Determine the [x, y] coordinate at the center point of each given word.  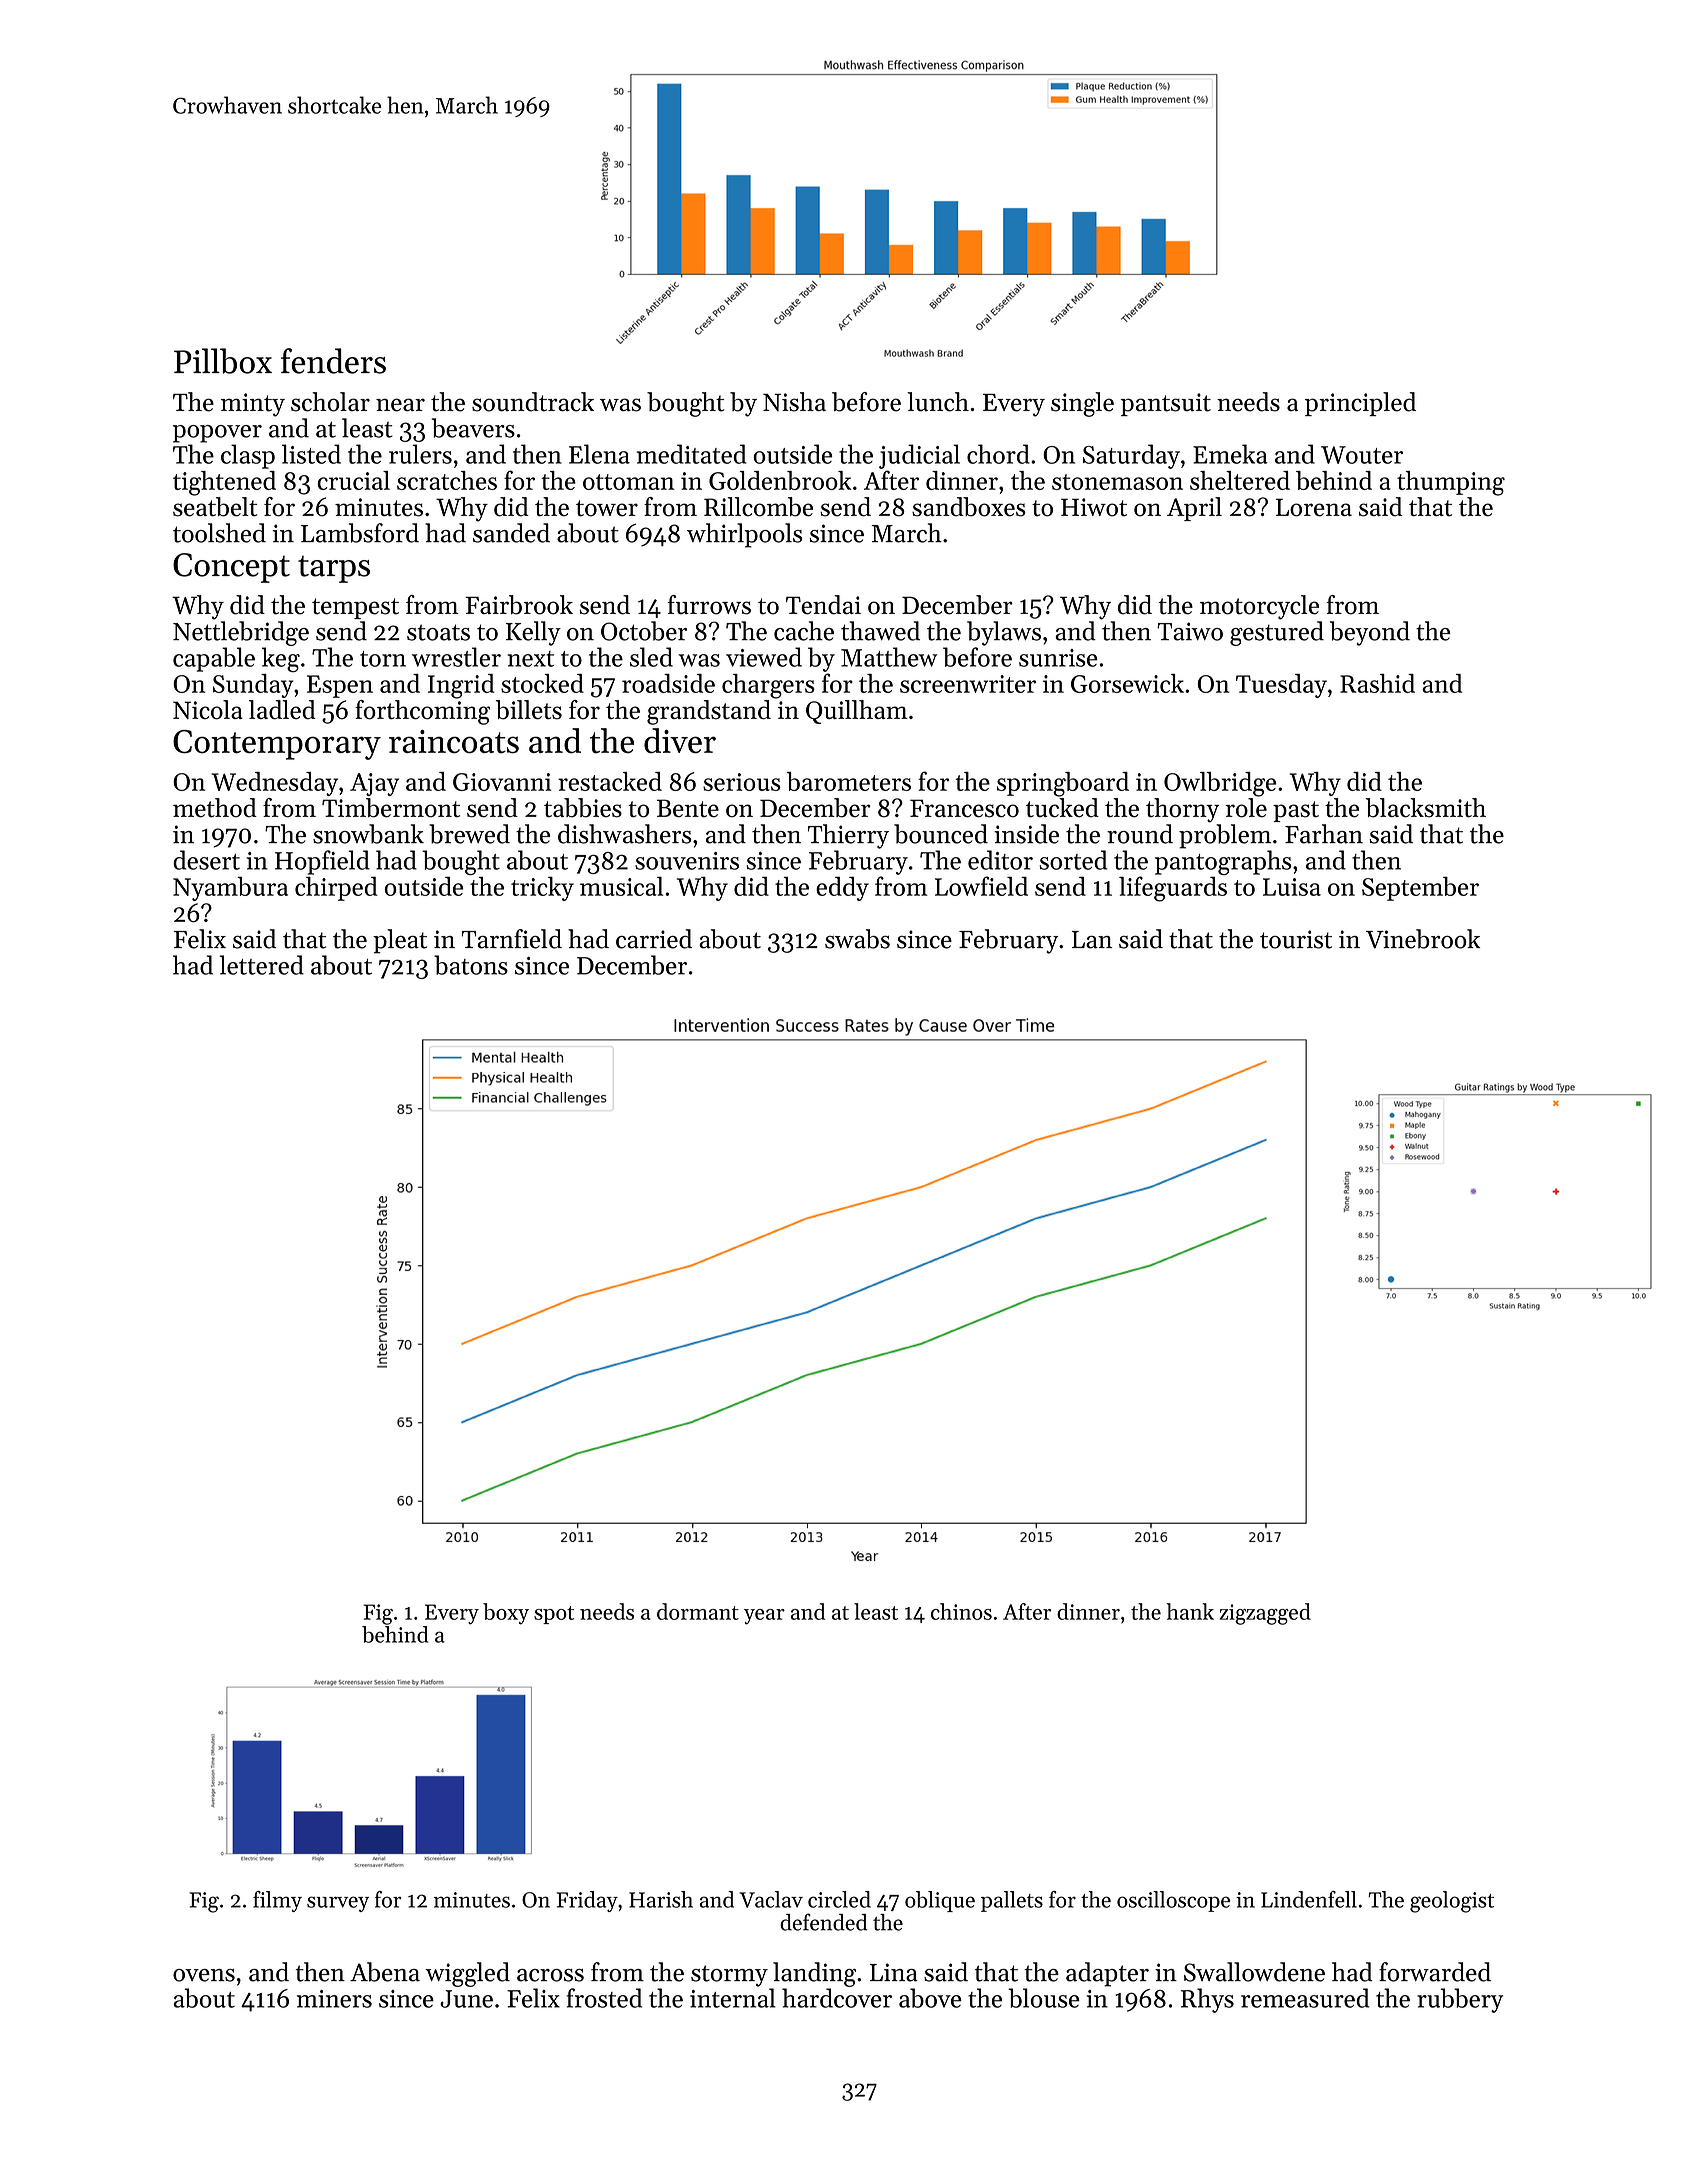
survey [338, 1904]
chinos [961, 1611]
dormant [698, 1611]
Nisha [794, 402]
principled [1360, 404]
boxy [506, 1614]
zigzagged [1265, 1614]
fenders [333, 361]
